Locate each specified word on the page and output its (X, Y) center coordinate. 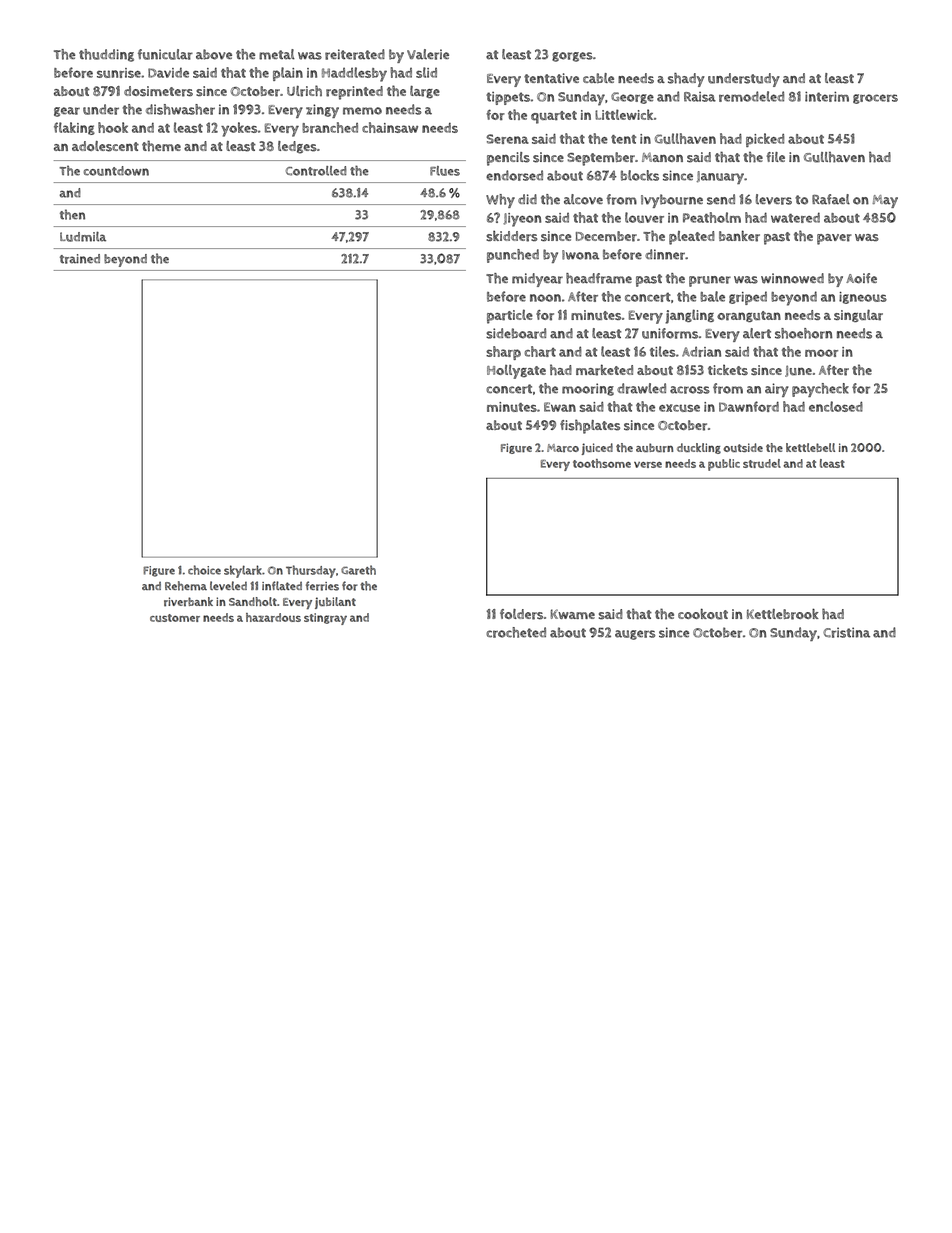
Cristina (846, 632)
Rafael (831, 199)
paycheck (820, 390)
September (601, 159)
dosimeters (158, 91)
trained (80, 259)
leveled (228, 586)
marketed (604, 370)
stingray (325, 619)
